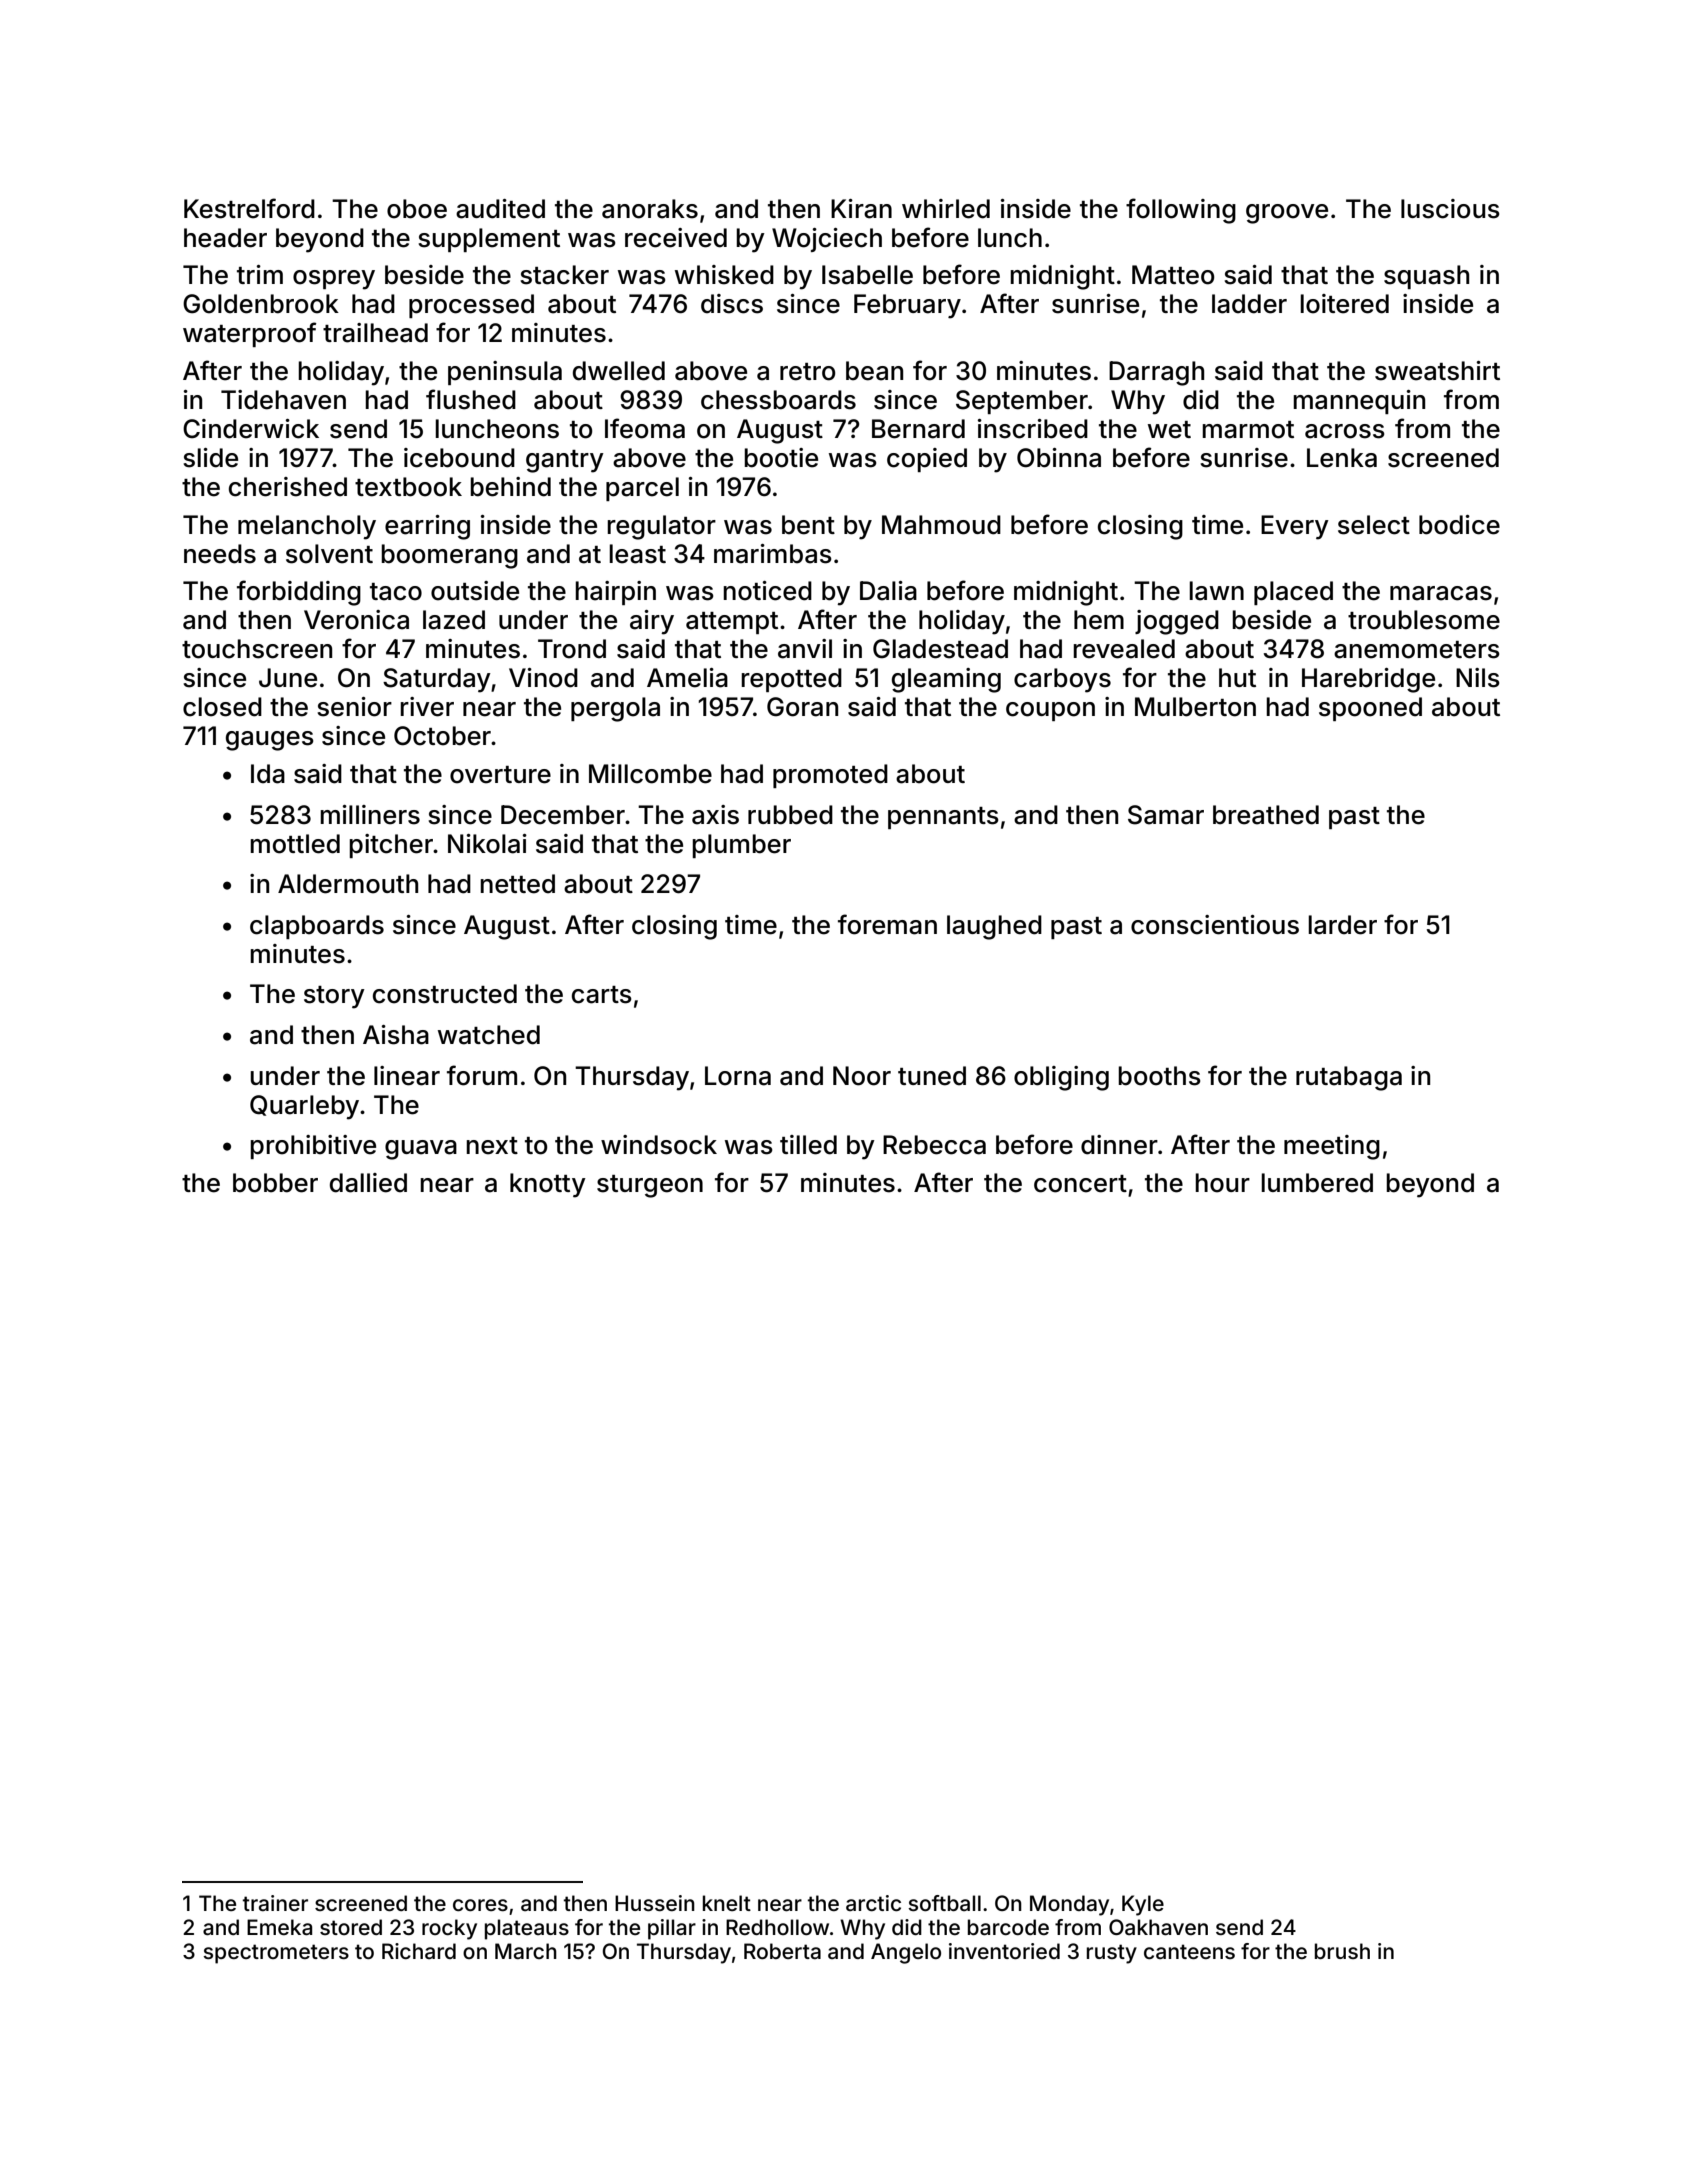 The width and height of the screenshot is (1683, 2178). Describe the element at coordinates (419, 1951) in the screenshot. I see `Richard` at that location.
